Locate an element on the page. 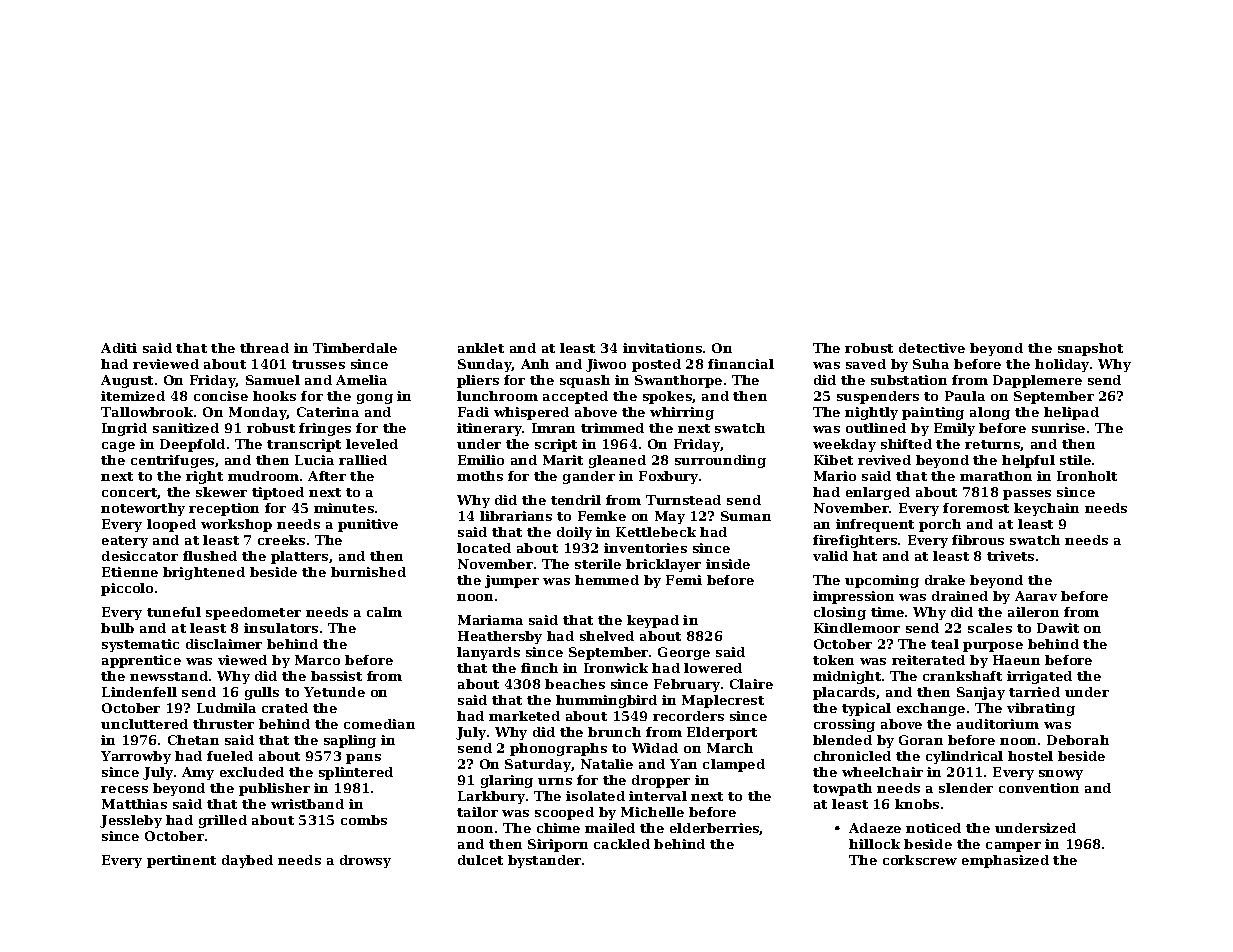 This image has width=1233, height=952. weekday is located at coordinates (844, 445).
